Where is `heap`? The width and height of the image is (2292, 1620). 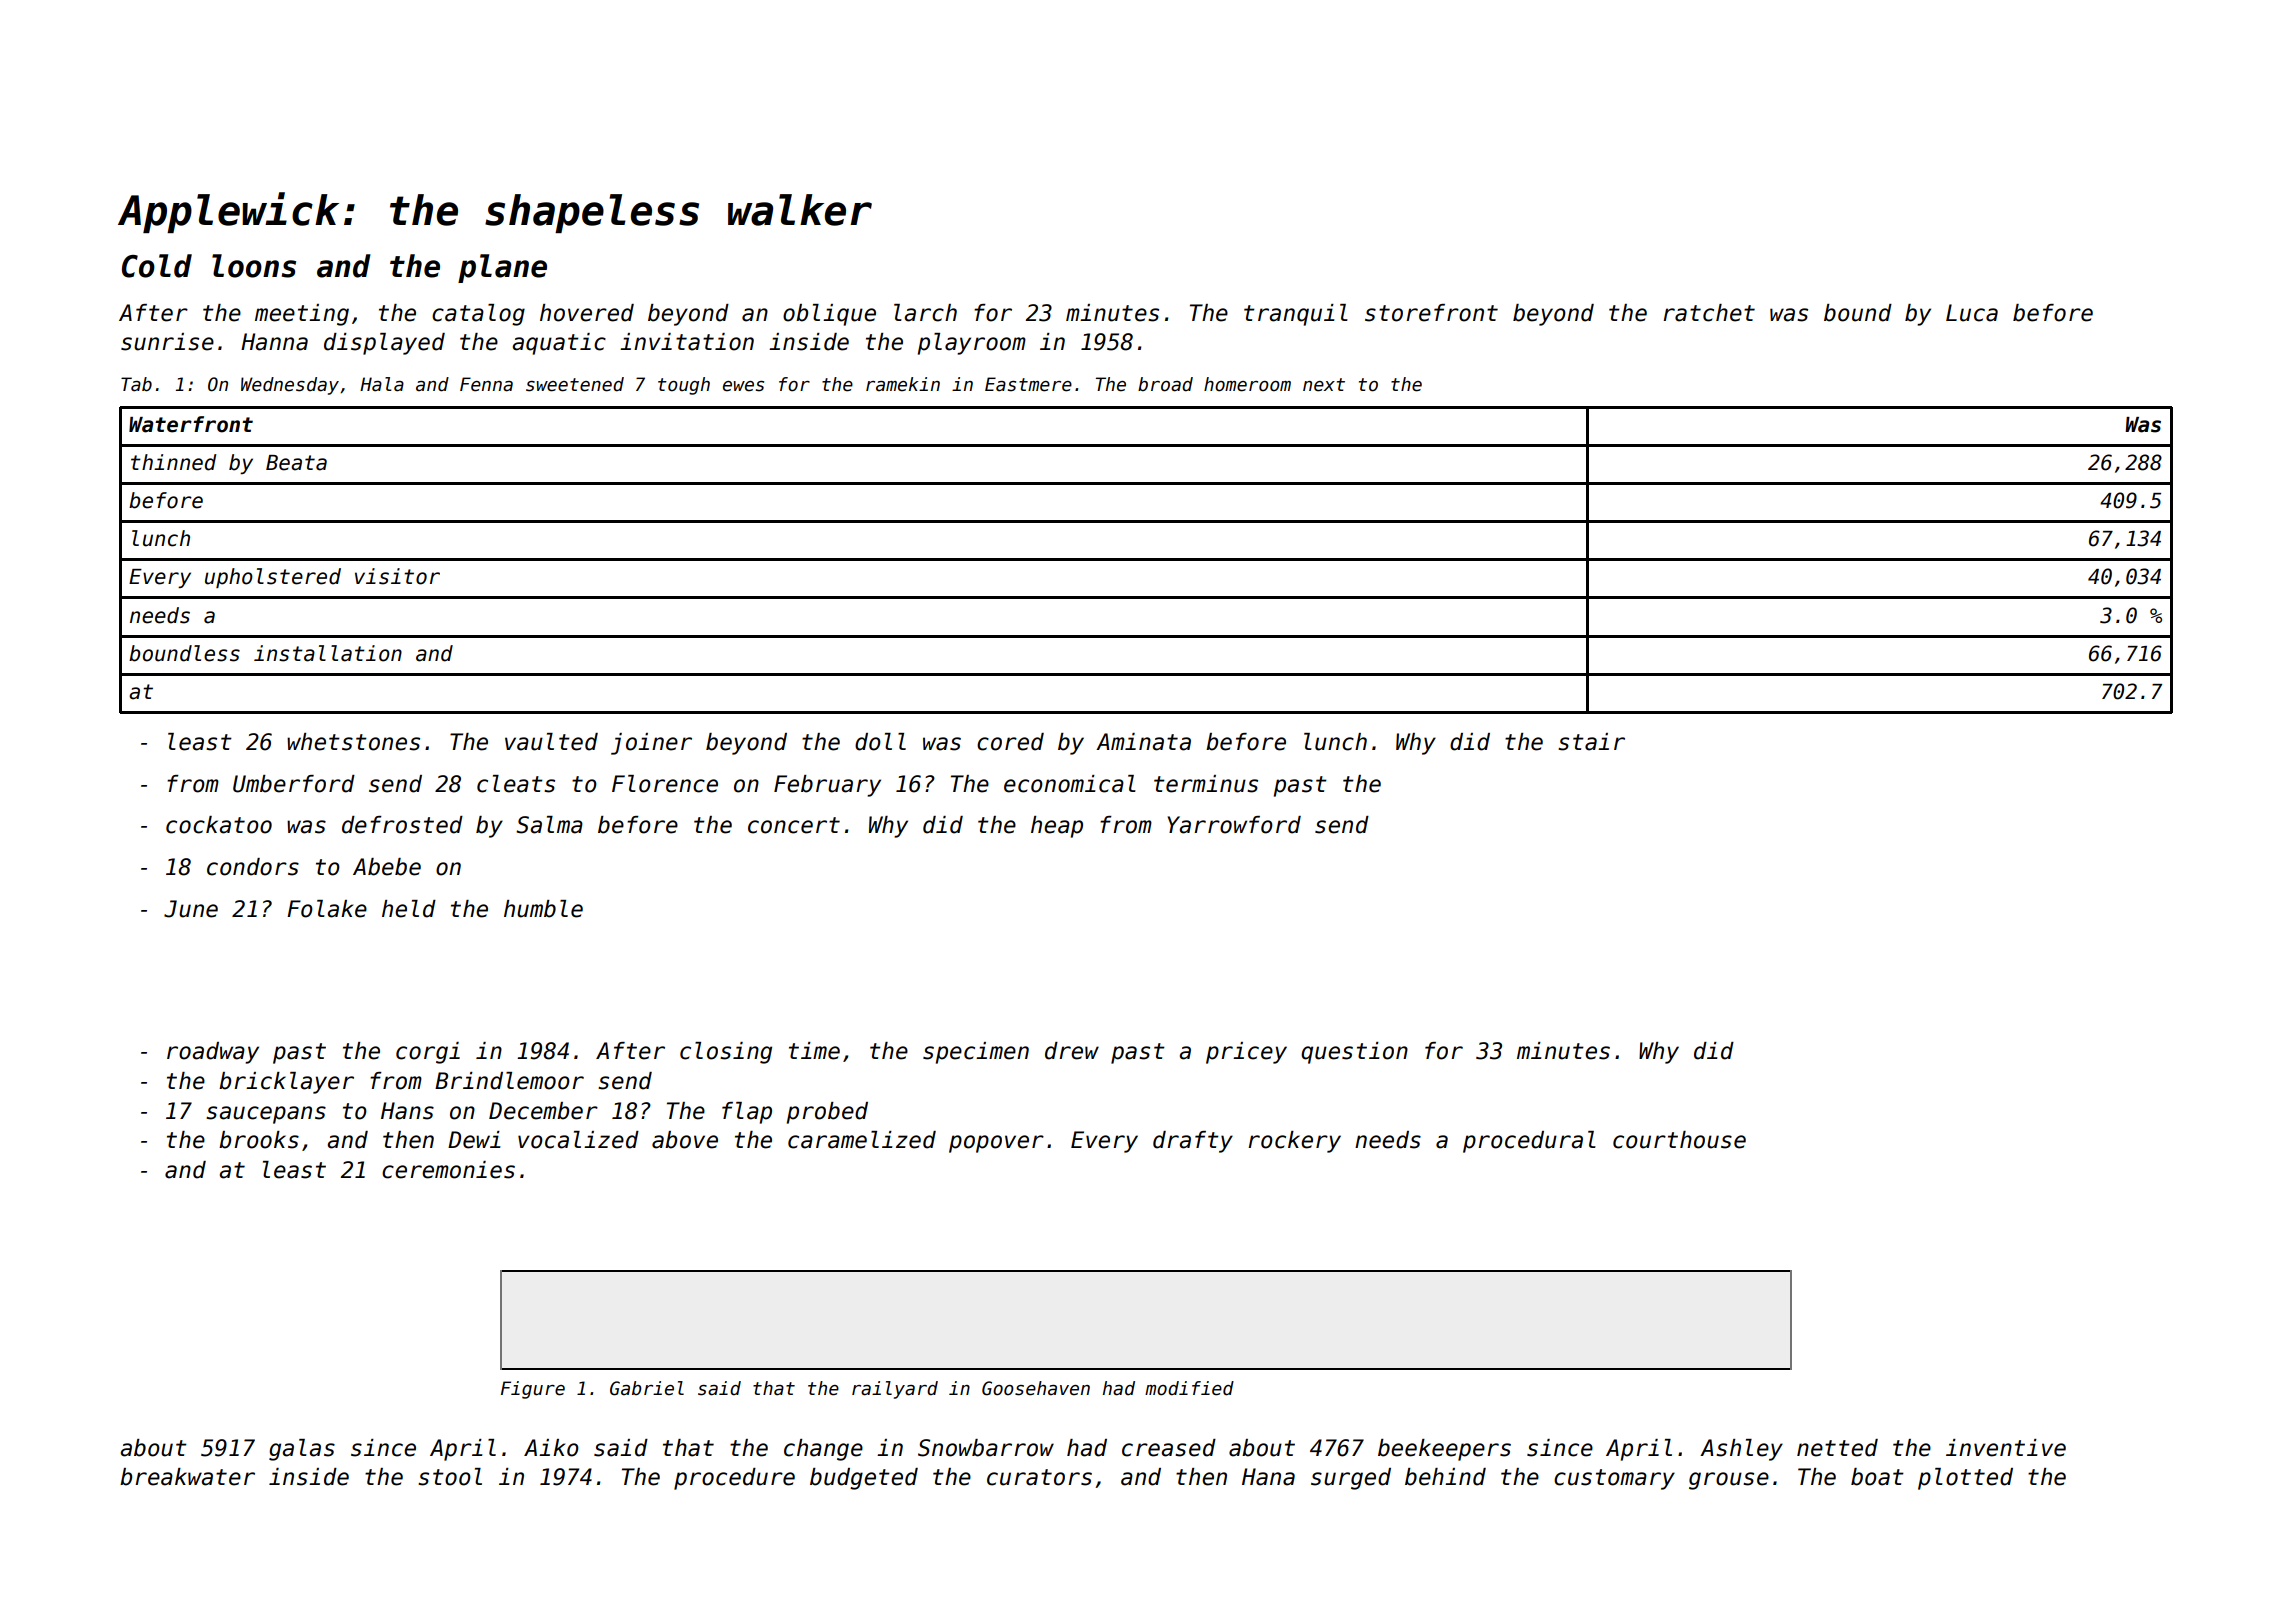 heap is located at coordinates (1057, 827).
